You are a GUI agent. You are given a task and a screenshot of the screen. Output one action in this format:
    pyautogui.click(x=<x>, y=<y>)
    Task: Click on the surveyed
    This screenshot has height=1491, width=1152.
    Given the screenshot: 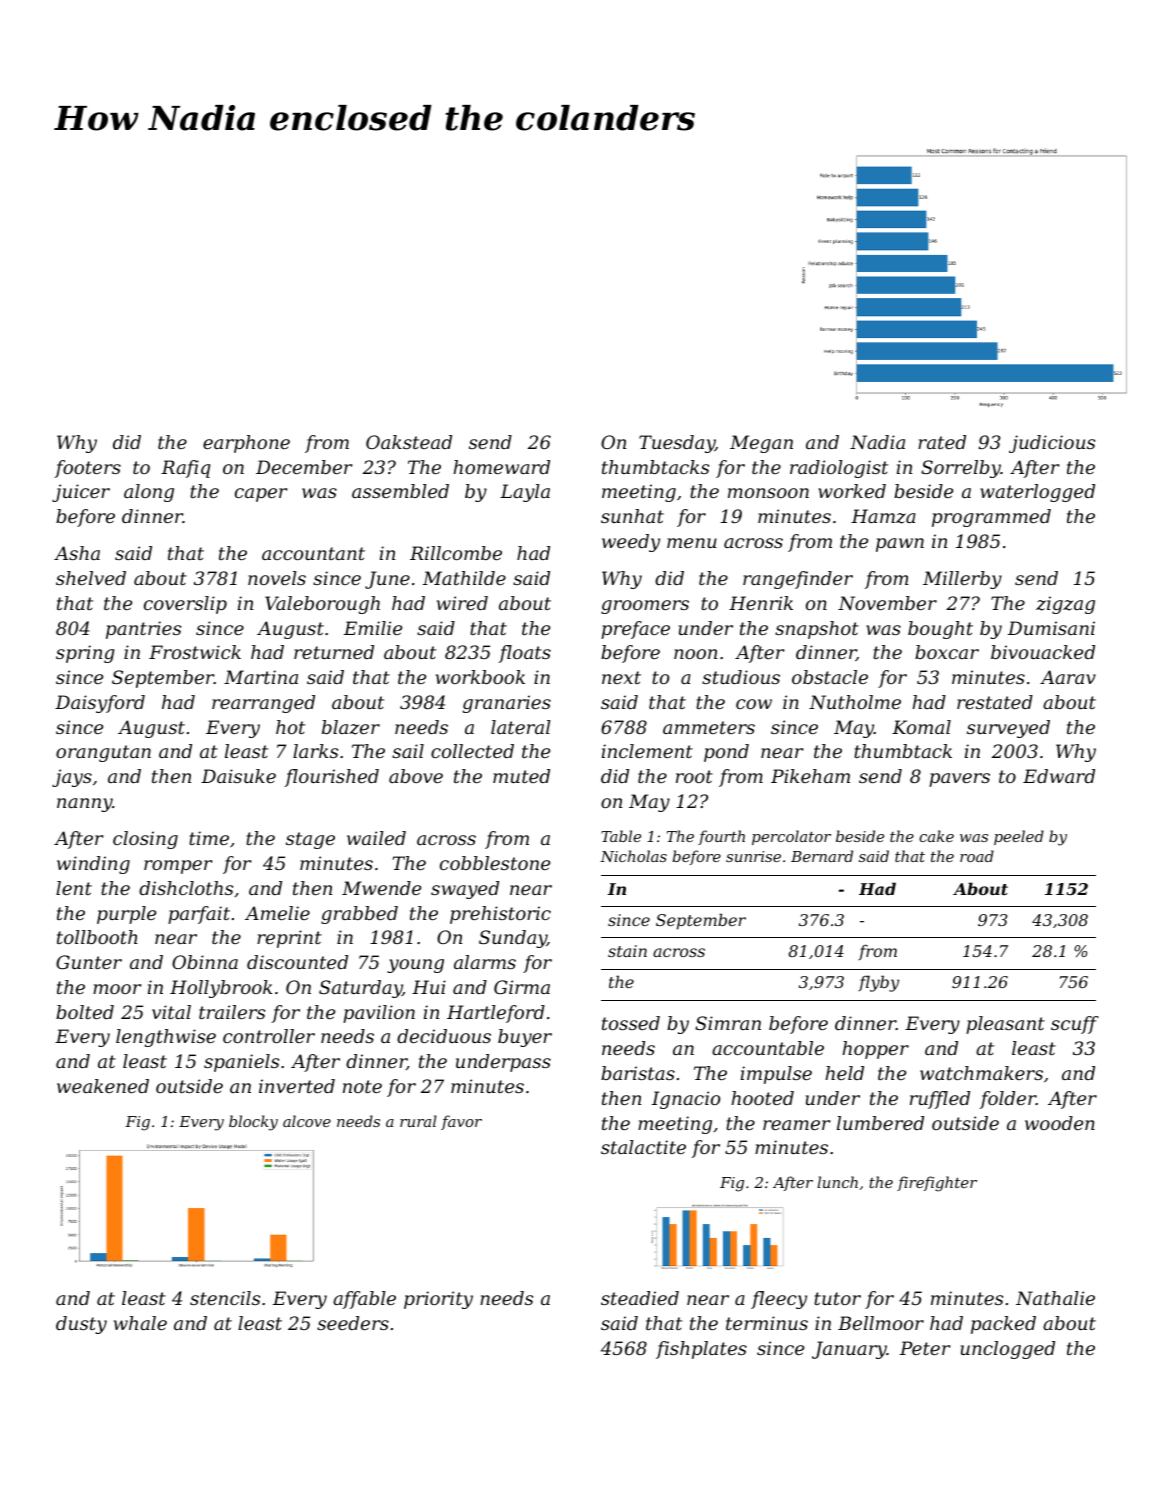 What is the action you would take?
    pyautogui.click(x=1008, y=729)
